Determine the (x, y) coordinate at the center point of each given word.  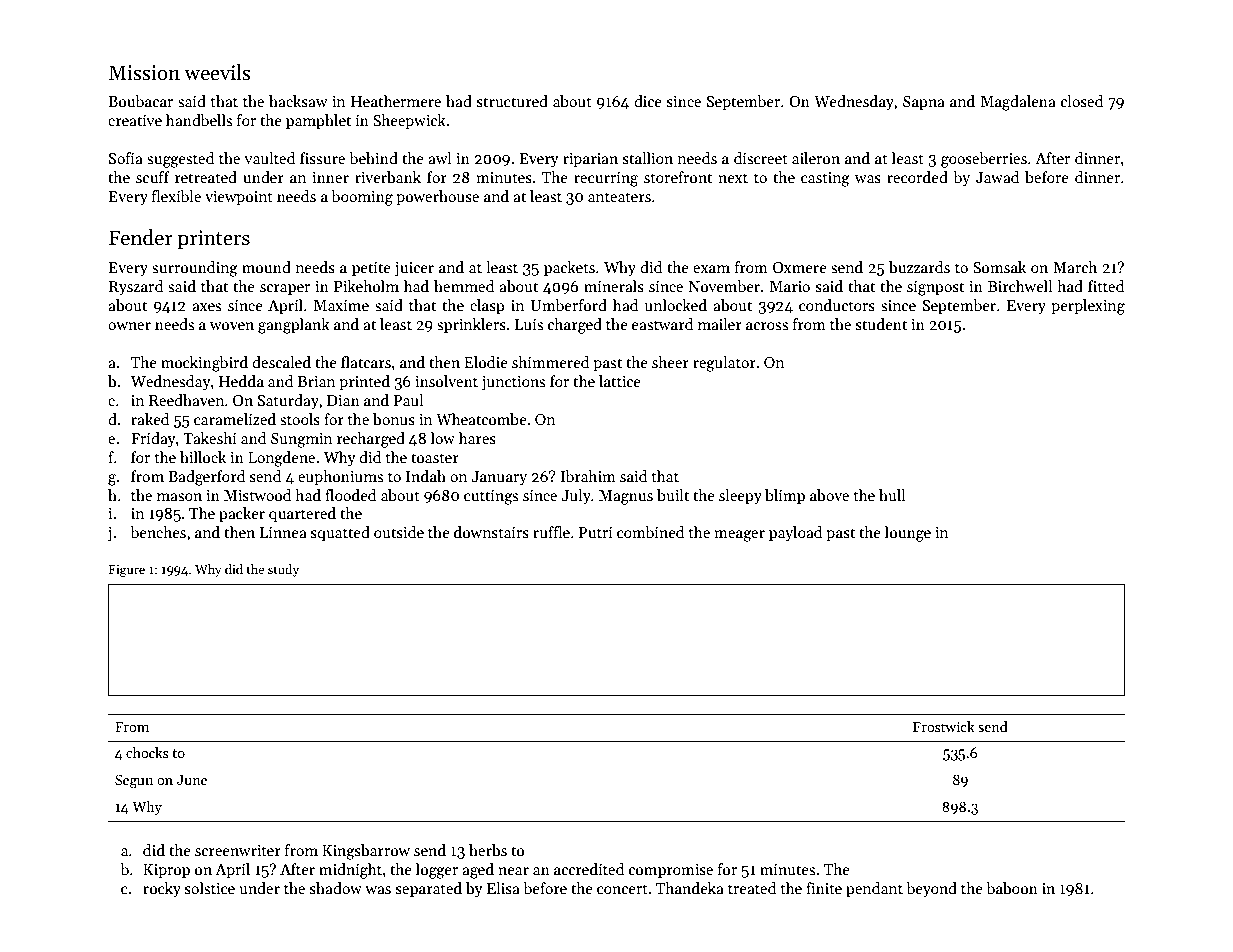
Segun (134, 781)
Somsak (999, 267)
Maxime (341, 305)
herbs (488, 850)
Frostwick (944, 726)
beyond (931, 889)
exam (711, 269)
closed (1082, 101)
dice (648, 101)
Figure (127, 571)
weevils (217, 72)
